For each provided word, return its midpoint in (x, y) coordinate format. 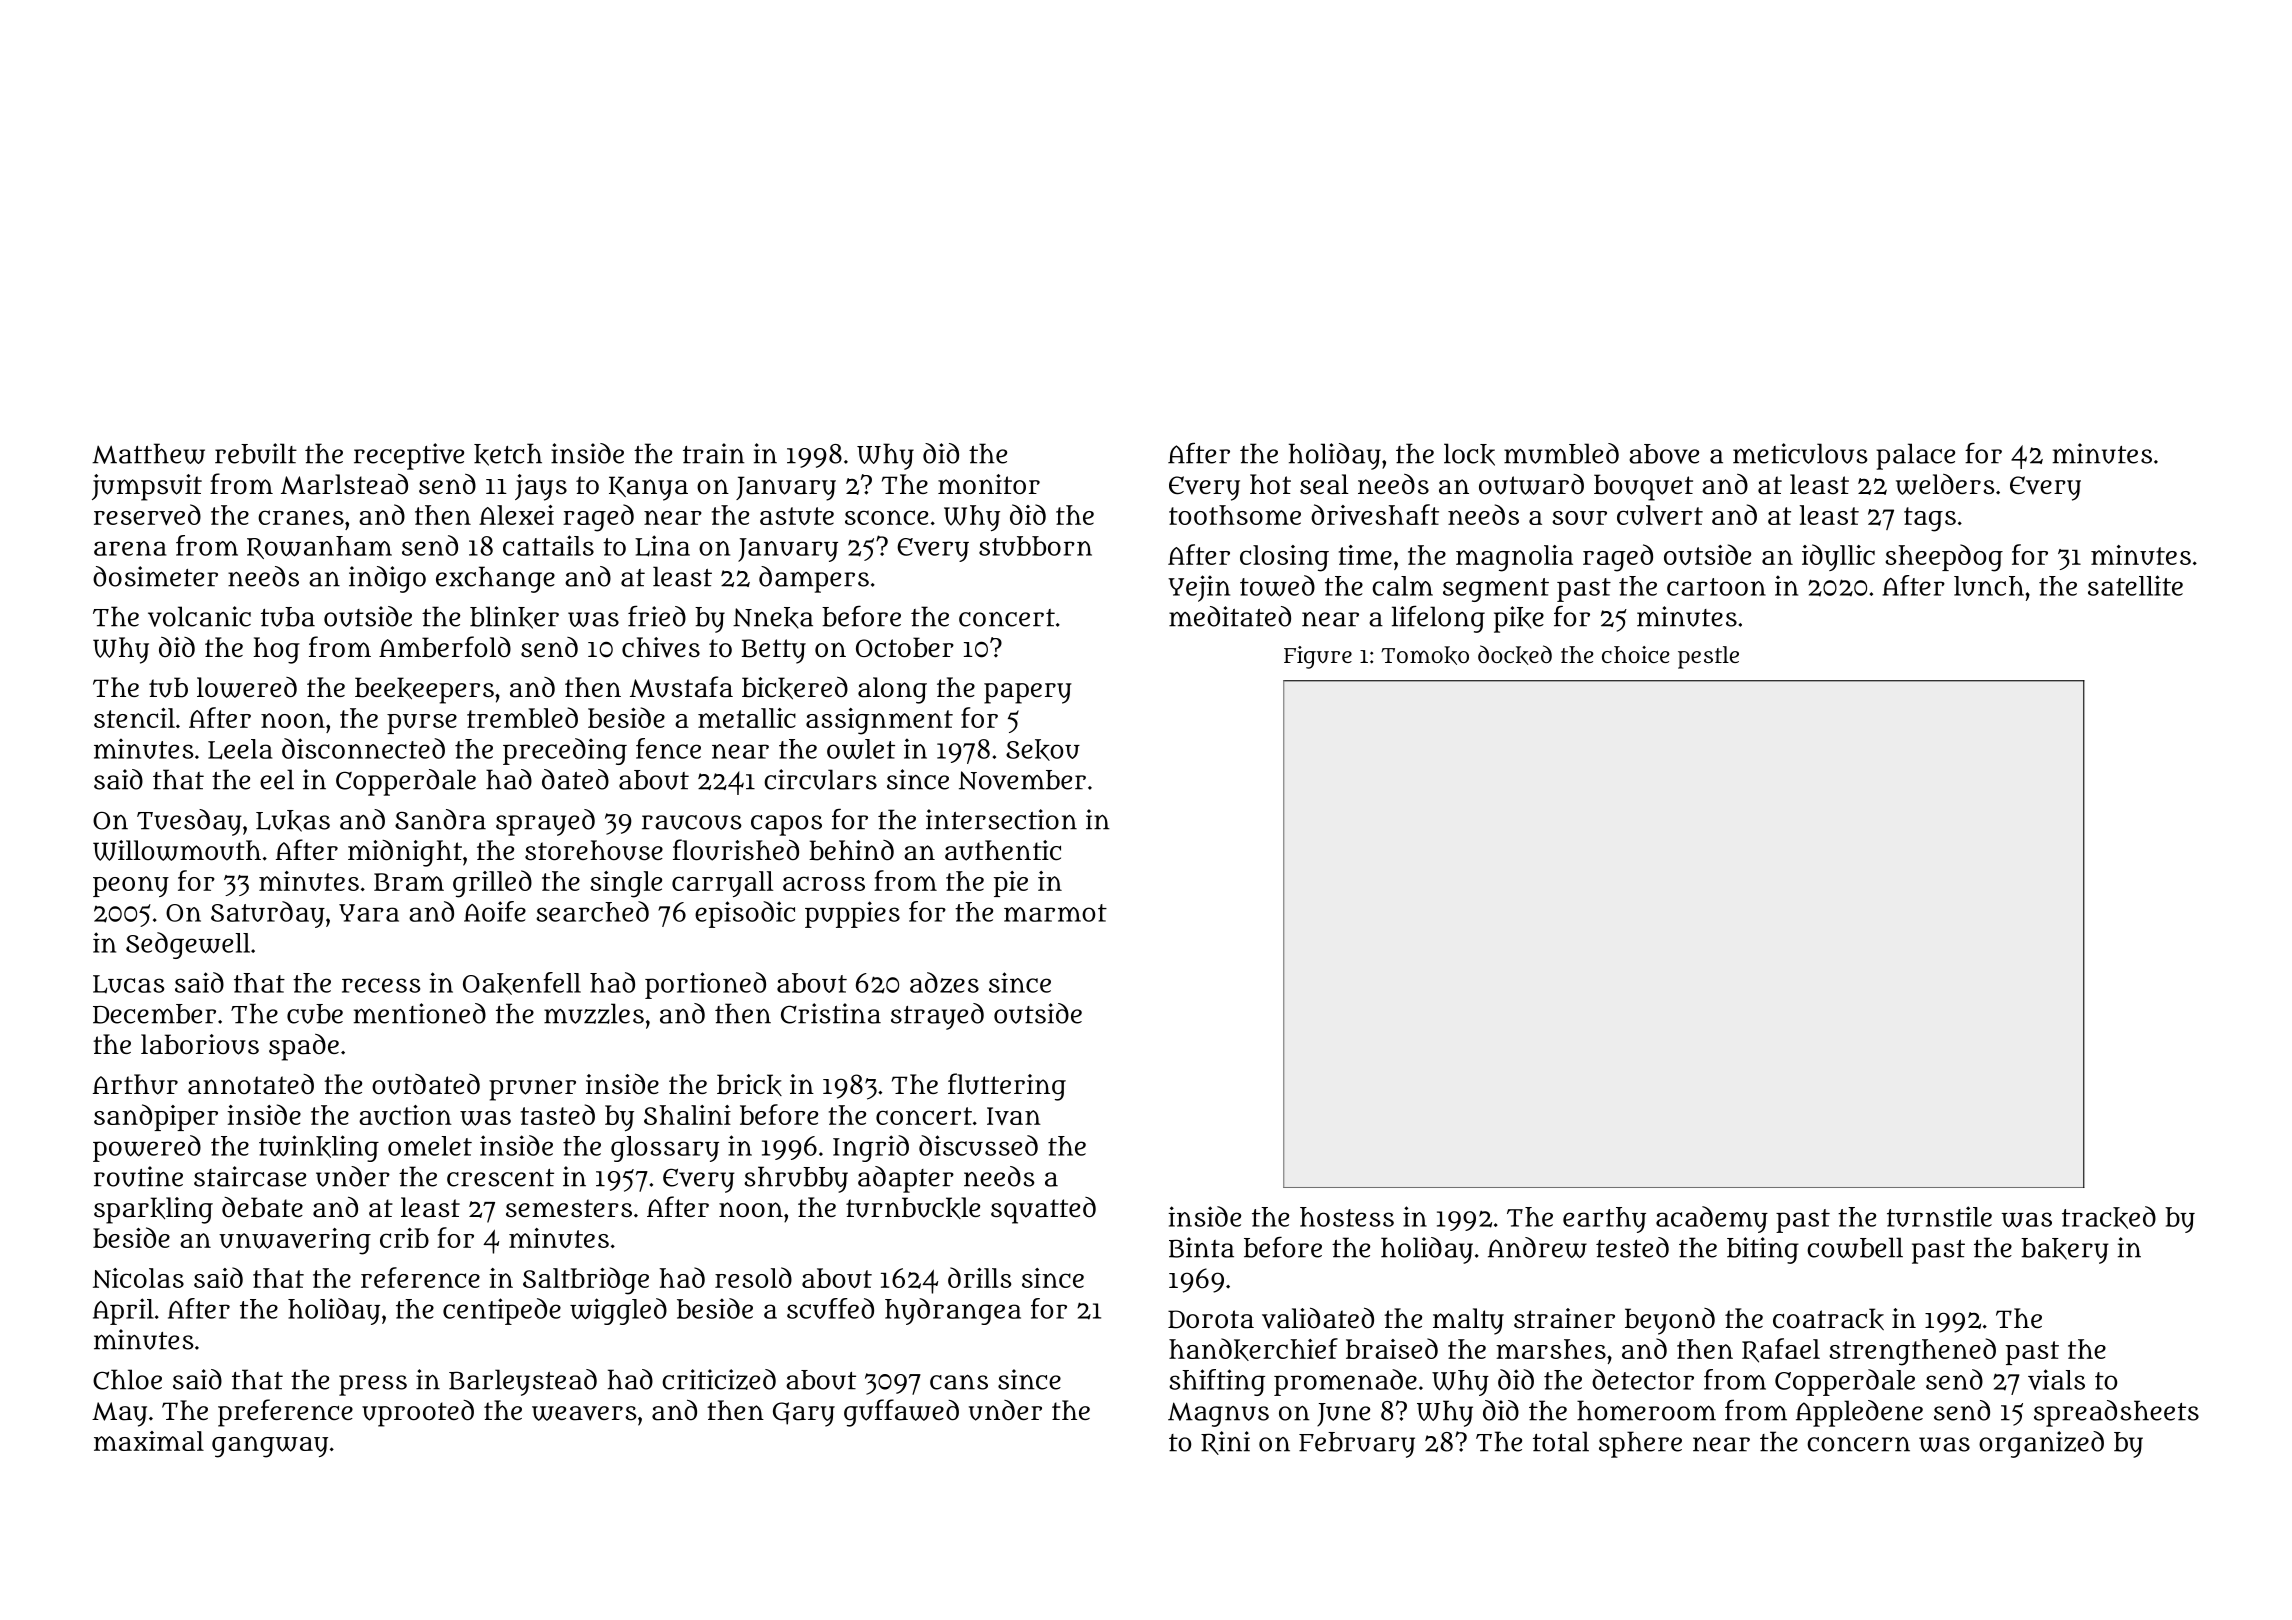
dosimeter (155, 576)
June (1343, 1414)
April (123, 1311)
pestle (1708, 657)
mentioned (420, 1013)
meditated (1230, 616)
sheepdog (1944, 558)
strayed (937, 1016)
